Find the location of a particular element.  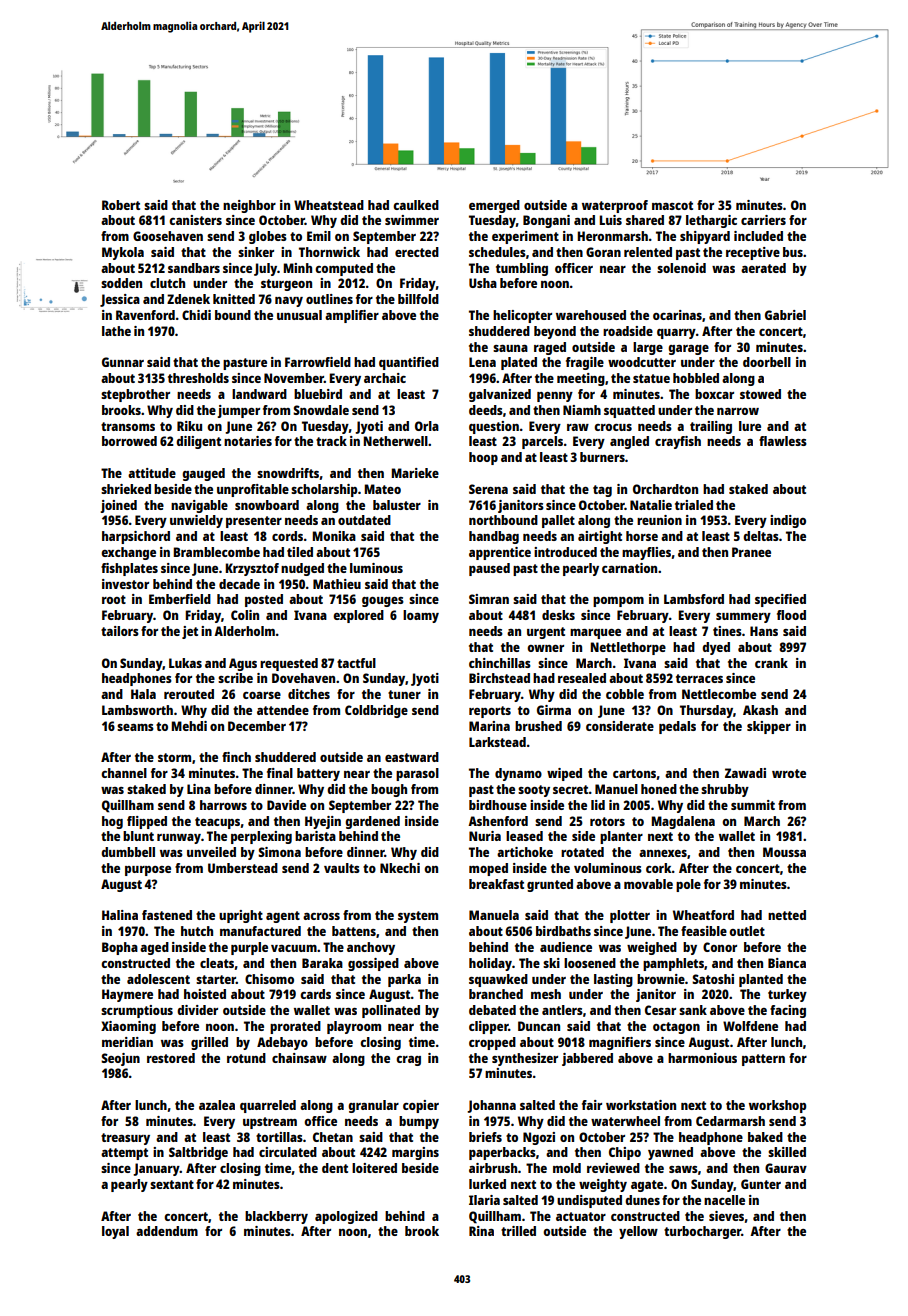

indigo is located at coordinates (788, 521).
